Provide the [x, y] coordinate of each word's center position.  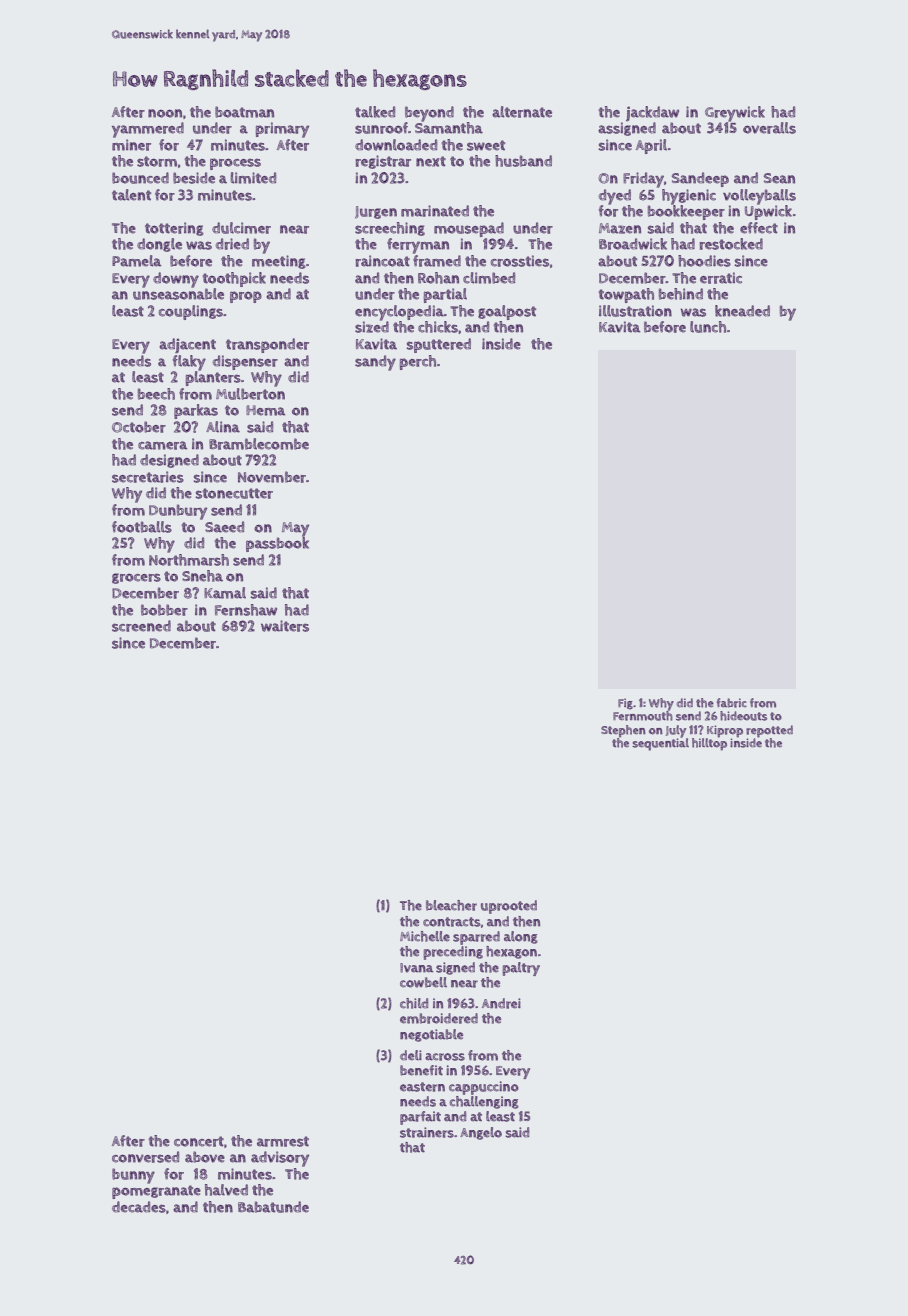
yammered [148, 130]
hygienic [689, 197]
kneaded [742, 311]
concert [199, 1141]
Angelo [481, 1133]
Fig [625, 704]
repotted [769, 731]
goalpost [507, 312]
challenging [484, 1102]
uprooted [509, 907]
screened [141, 626]
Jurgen [376, 212]
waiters [285, 626]
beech [156, 394]
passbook [277, 544]
